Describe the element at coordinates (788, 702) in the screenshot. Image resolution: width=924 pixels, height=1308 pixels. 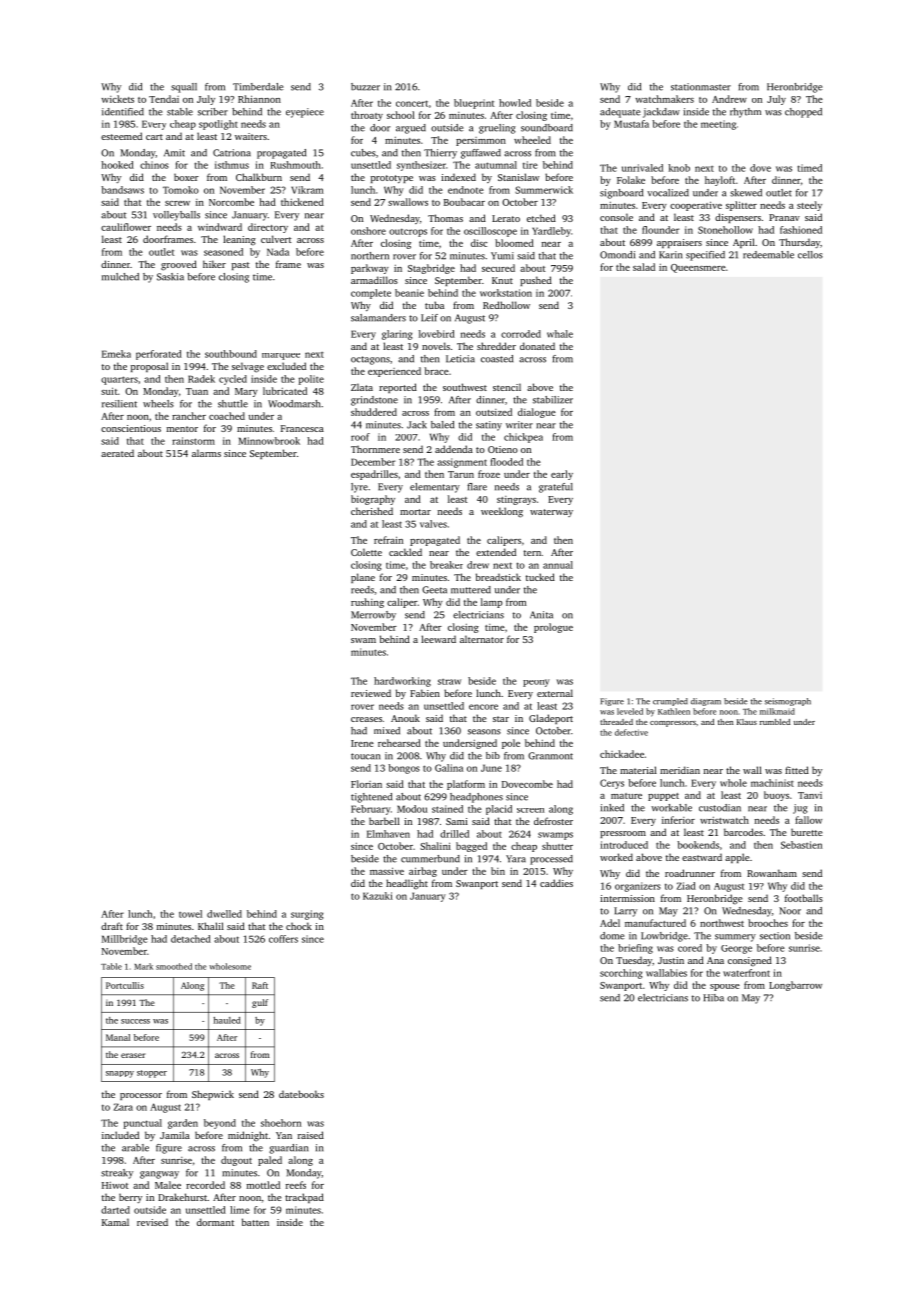
I see `seismograph` at that location.
